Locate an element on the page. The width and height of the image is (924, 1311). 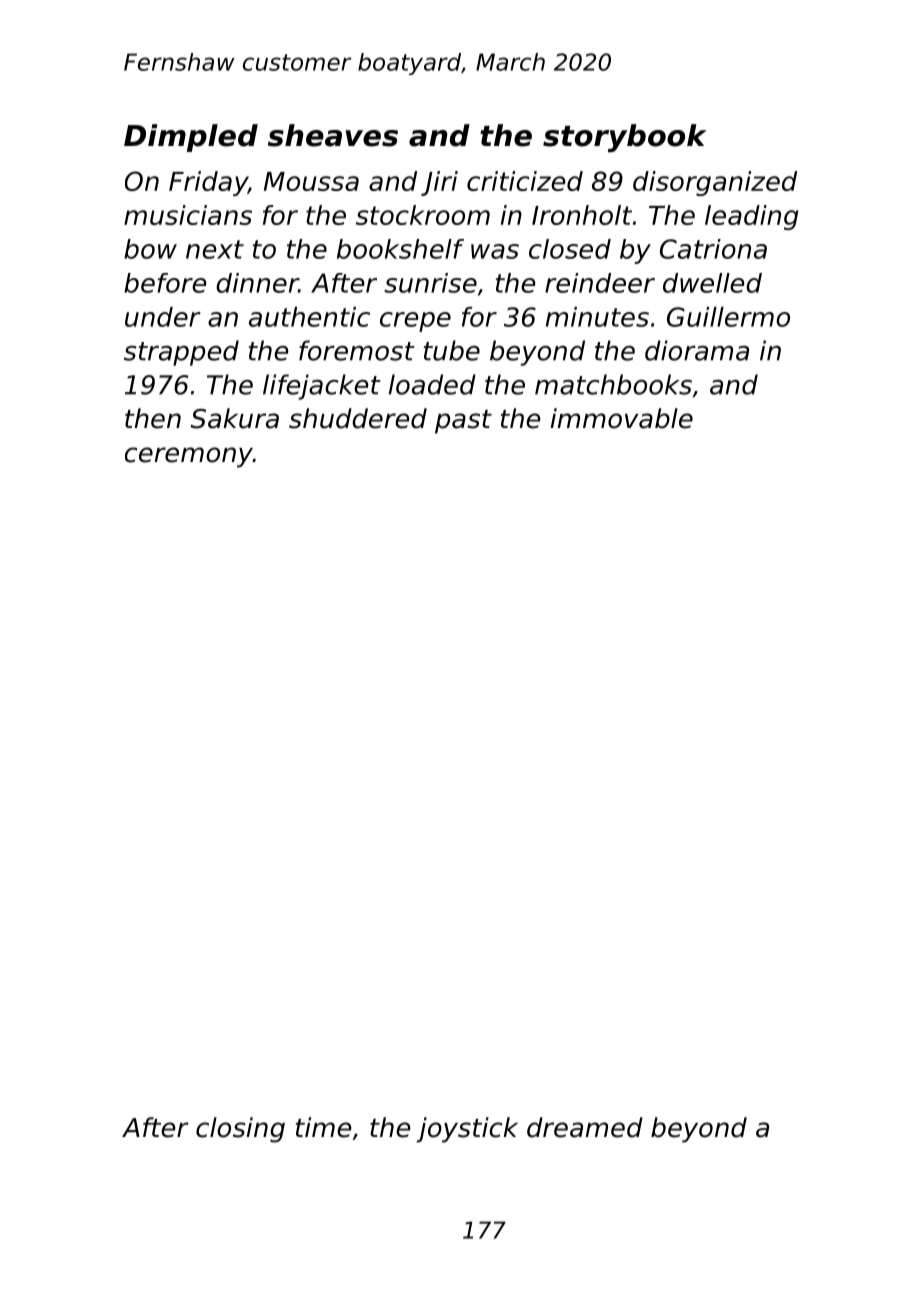
storybook is located at coordinates (625, 138).
